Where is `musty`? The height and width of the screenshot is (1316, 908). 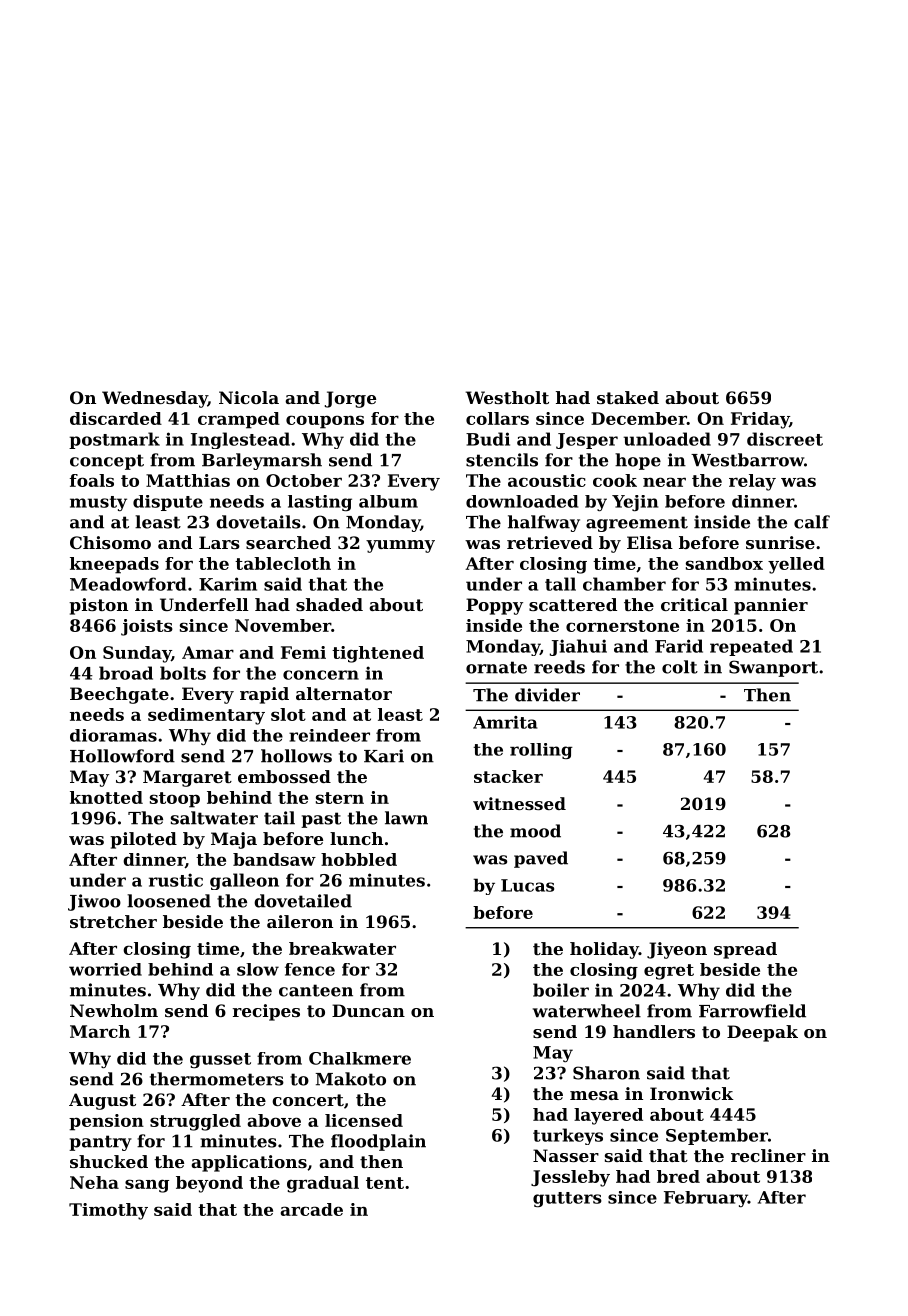 musty is located at coordinates (98, 503).
